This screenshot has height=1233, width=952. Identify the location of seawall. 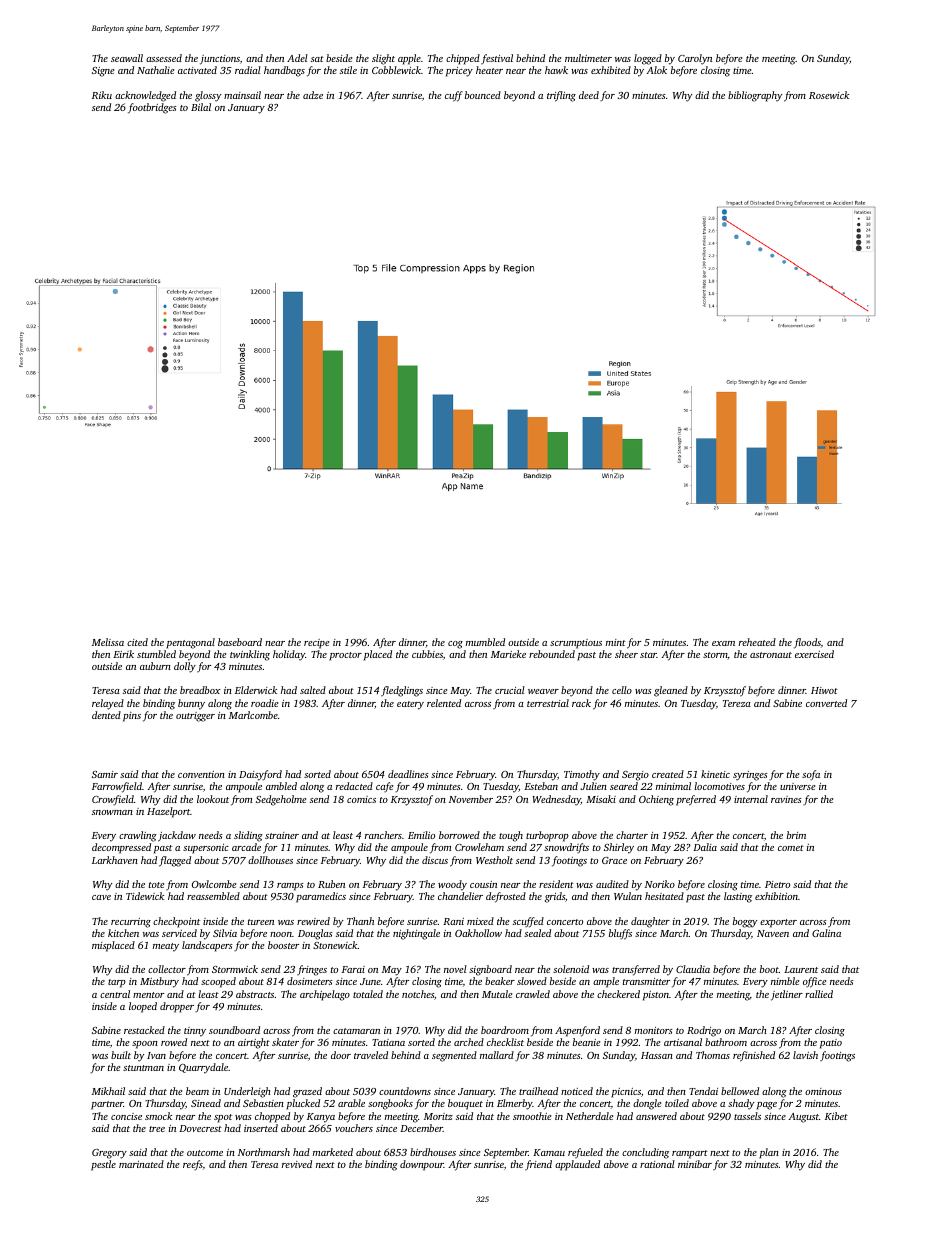
(127, 58).
